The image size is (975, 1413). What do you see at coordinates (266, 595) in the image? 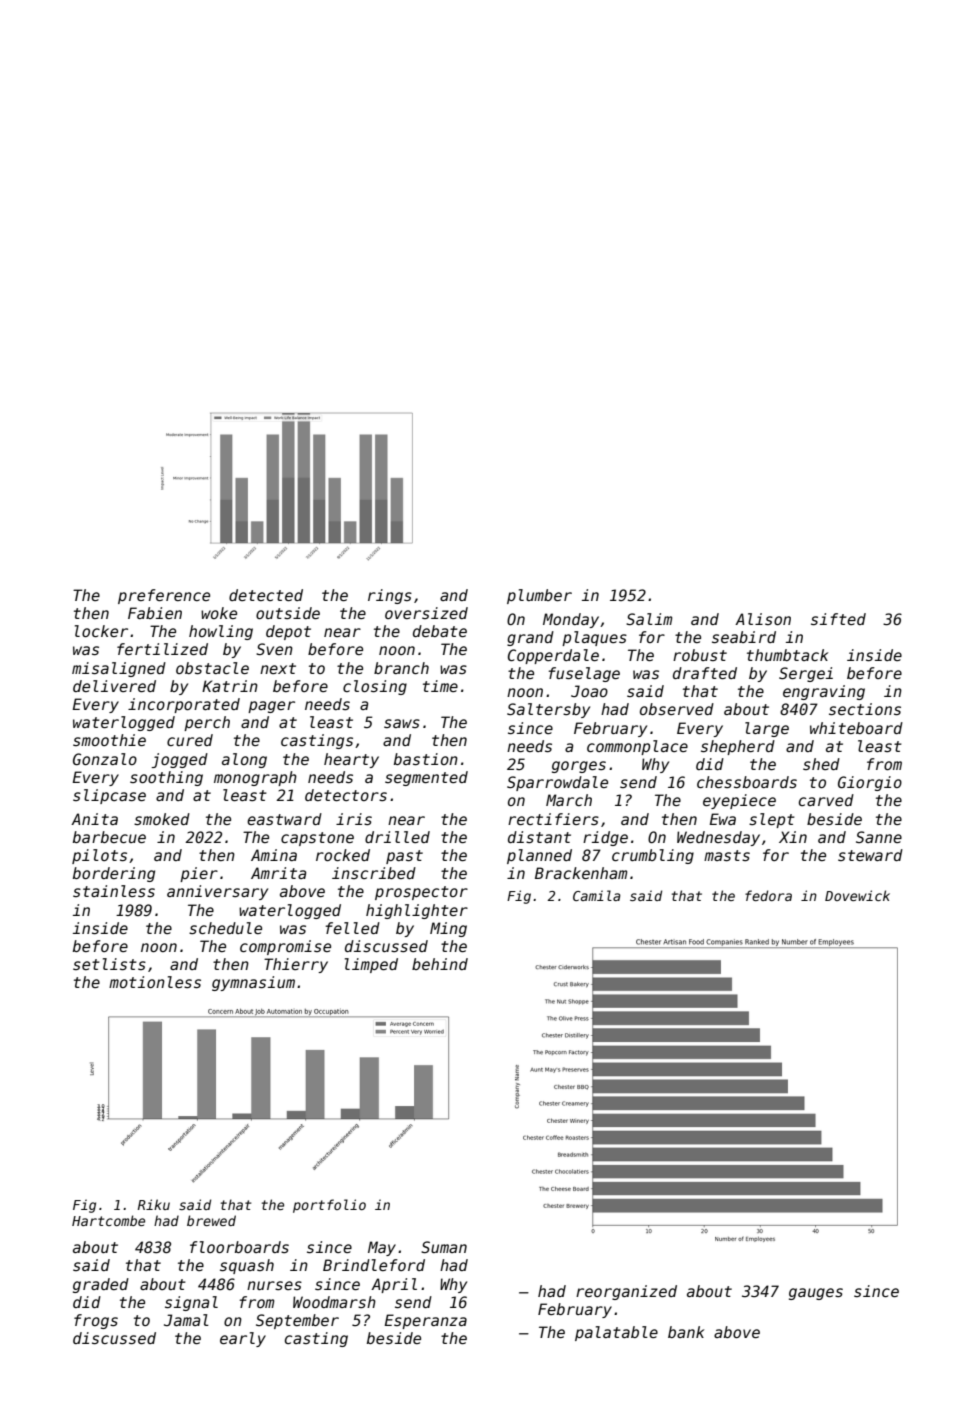
I see `detected` at bounding box center [266, 595].
